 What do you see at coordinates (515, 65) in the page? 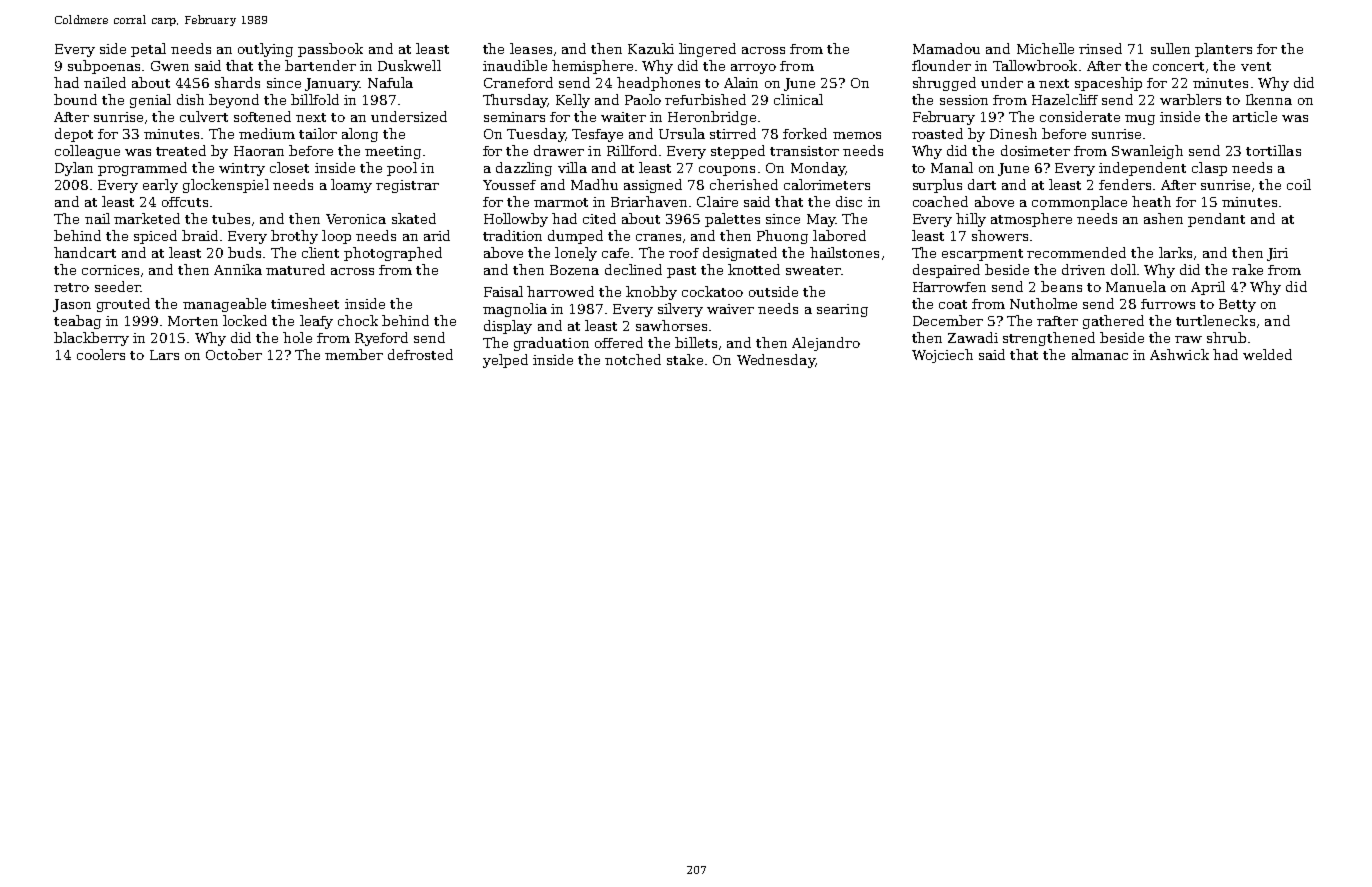
I see `inaudible` at bounding box center [515, 65].
